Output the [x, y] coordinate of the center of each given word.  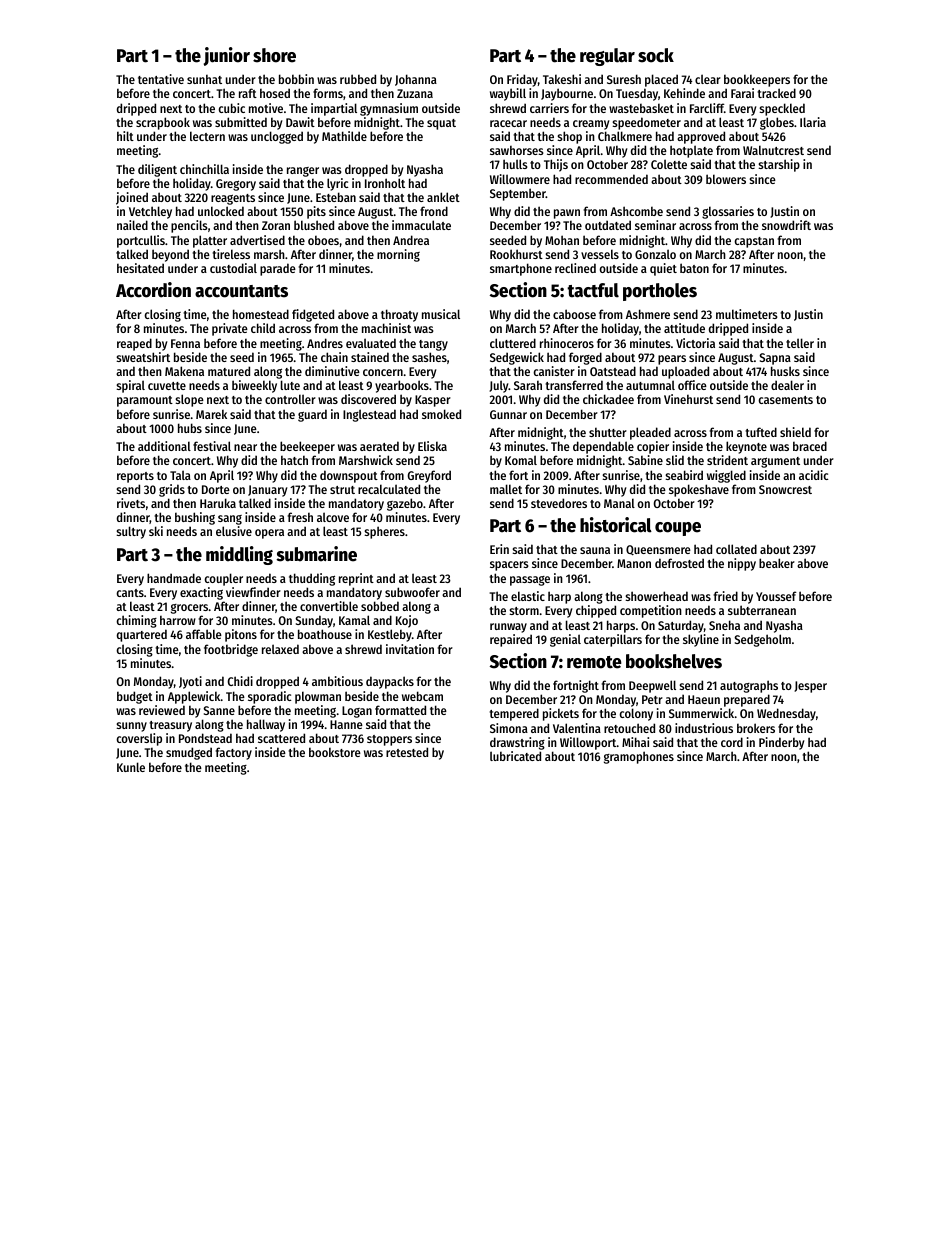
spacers [509, 566]
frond [434, 211]
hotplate [691, 151]
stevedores [559, 503]
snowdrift [786, 225]
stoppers [389, 740]
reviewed [162, 710]
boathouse [325, 634]
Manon [634, 563]
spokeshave [699, 490]
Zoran [276, 225]
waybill [508, 94]
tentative [161, 79]
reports [135, 477]
